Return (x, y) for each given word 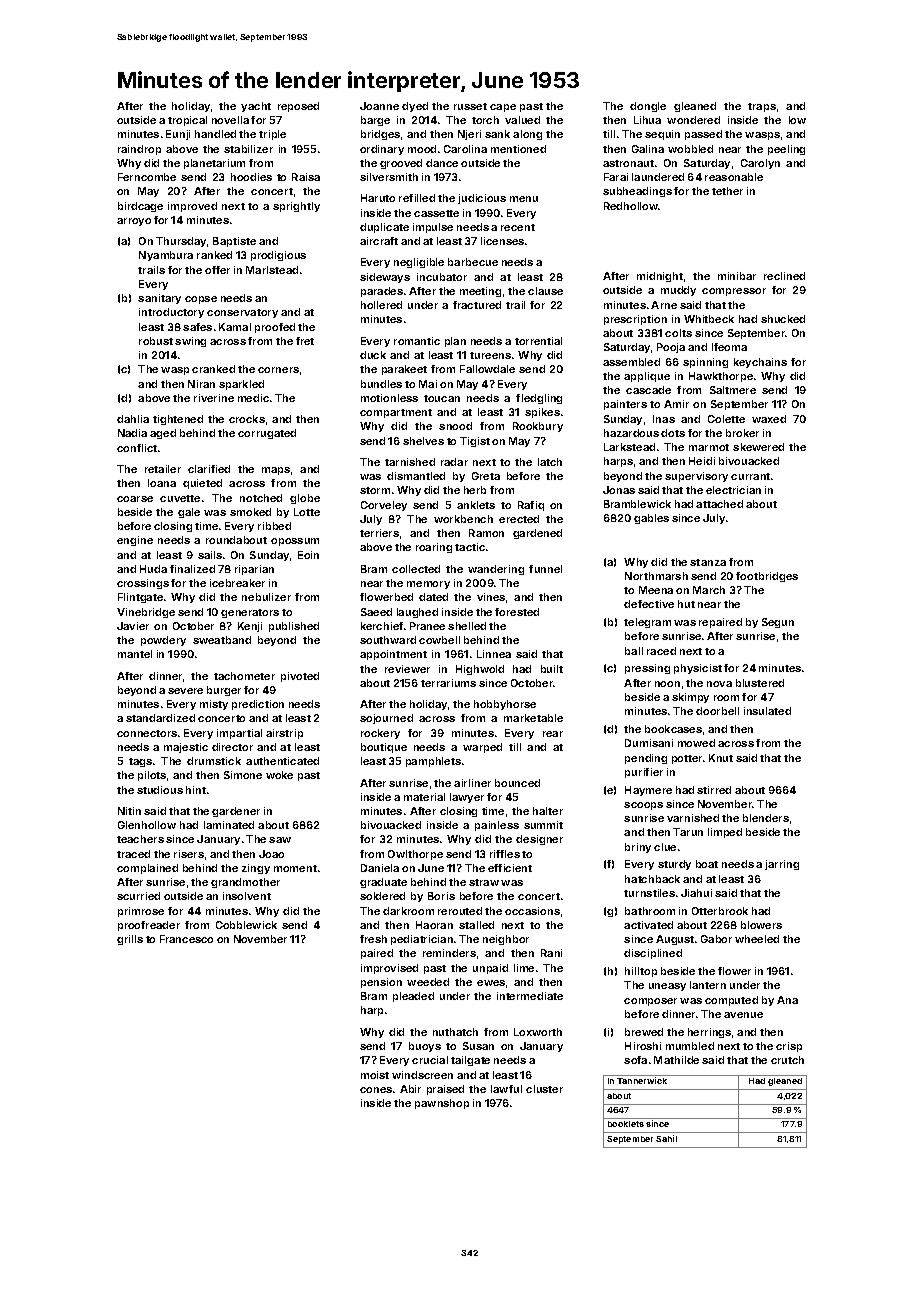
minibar (737, 276)
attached (719, 504)
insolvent (247, 896)
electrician (733, 490)
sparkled (241, 385)
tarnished (410, 462)
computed (731, 1001)
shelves (423, 441)
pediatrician (422, 940)
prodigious (278, 256)
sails (210, 555)
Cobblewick (246, 925)
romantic (417, 341)
